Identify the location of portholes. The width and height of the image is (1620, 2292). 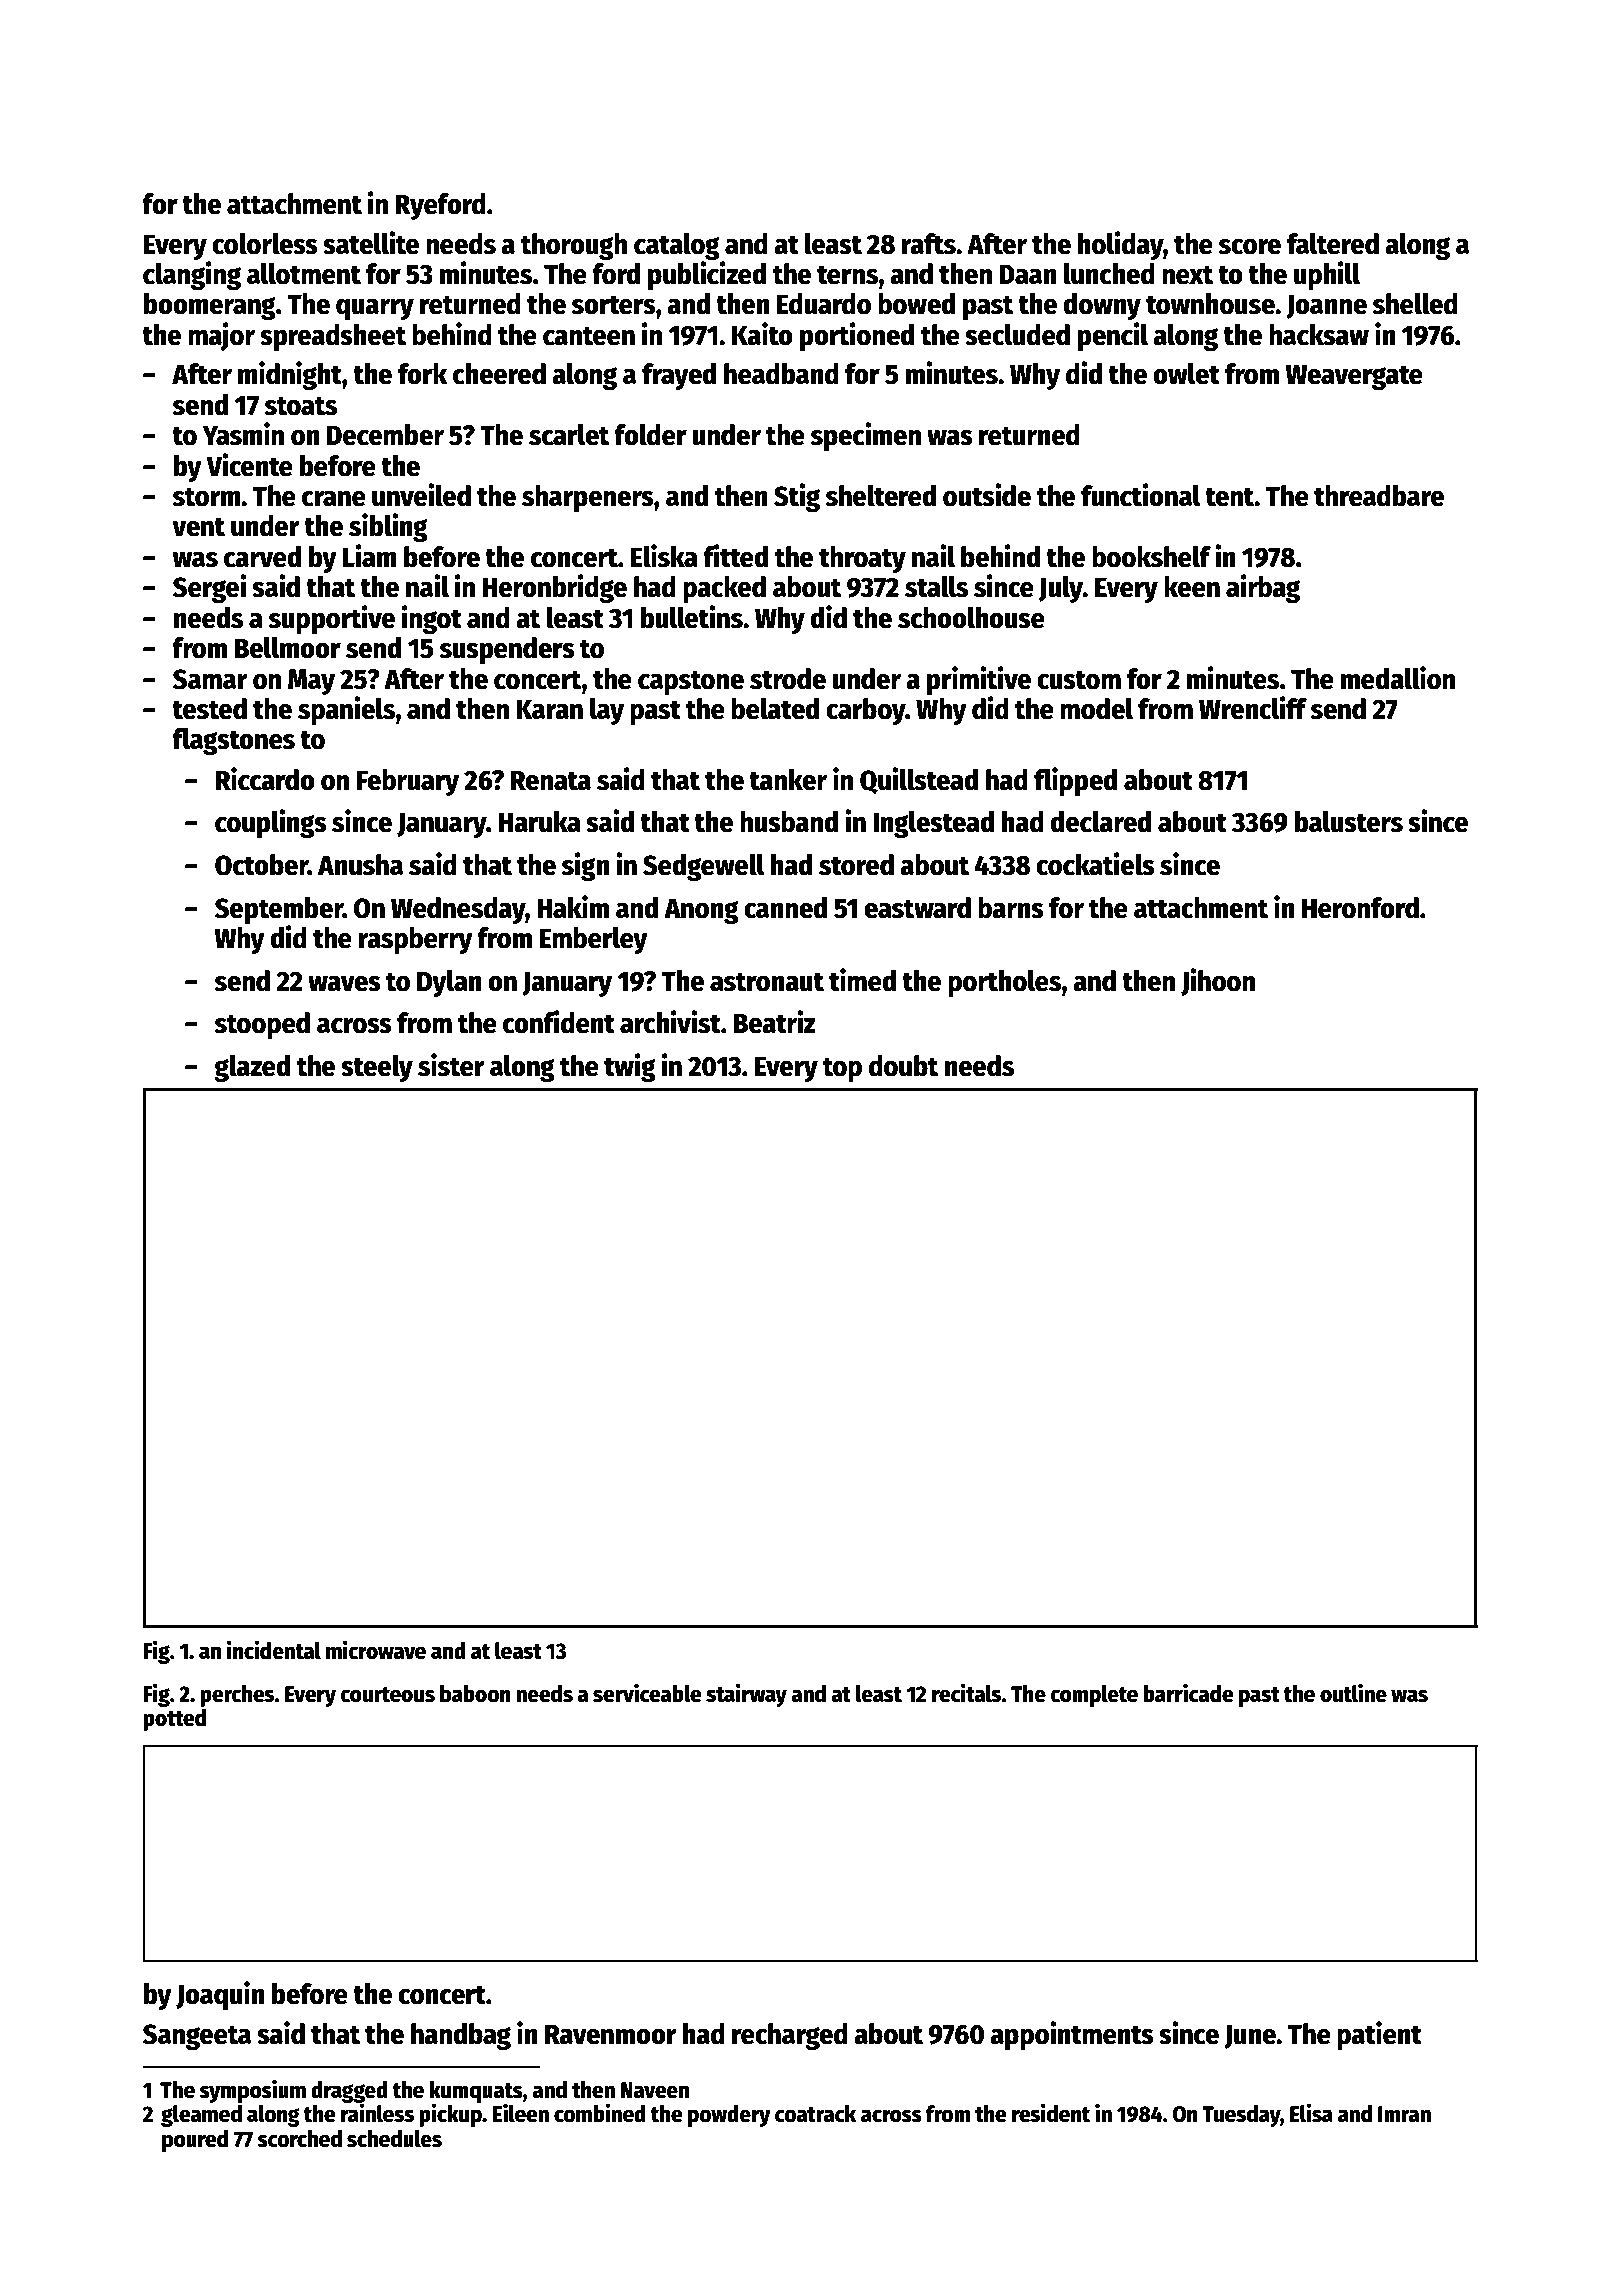
(1004, 983).
